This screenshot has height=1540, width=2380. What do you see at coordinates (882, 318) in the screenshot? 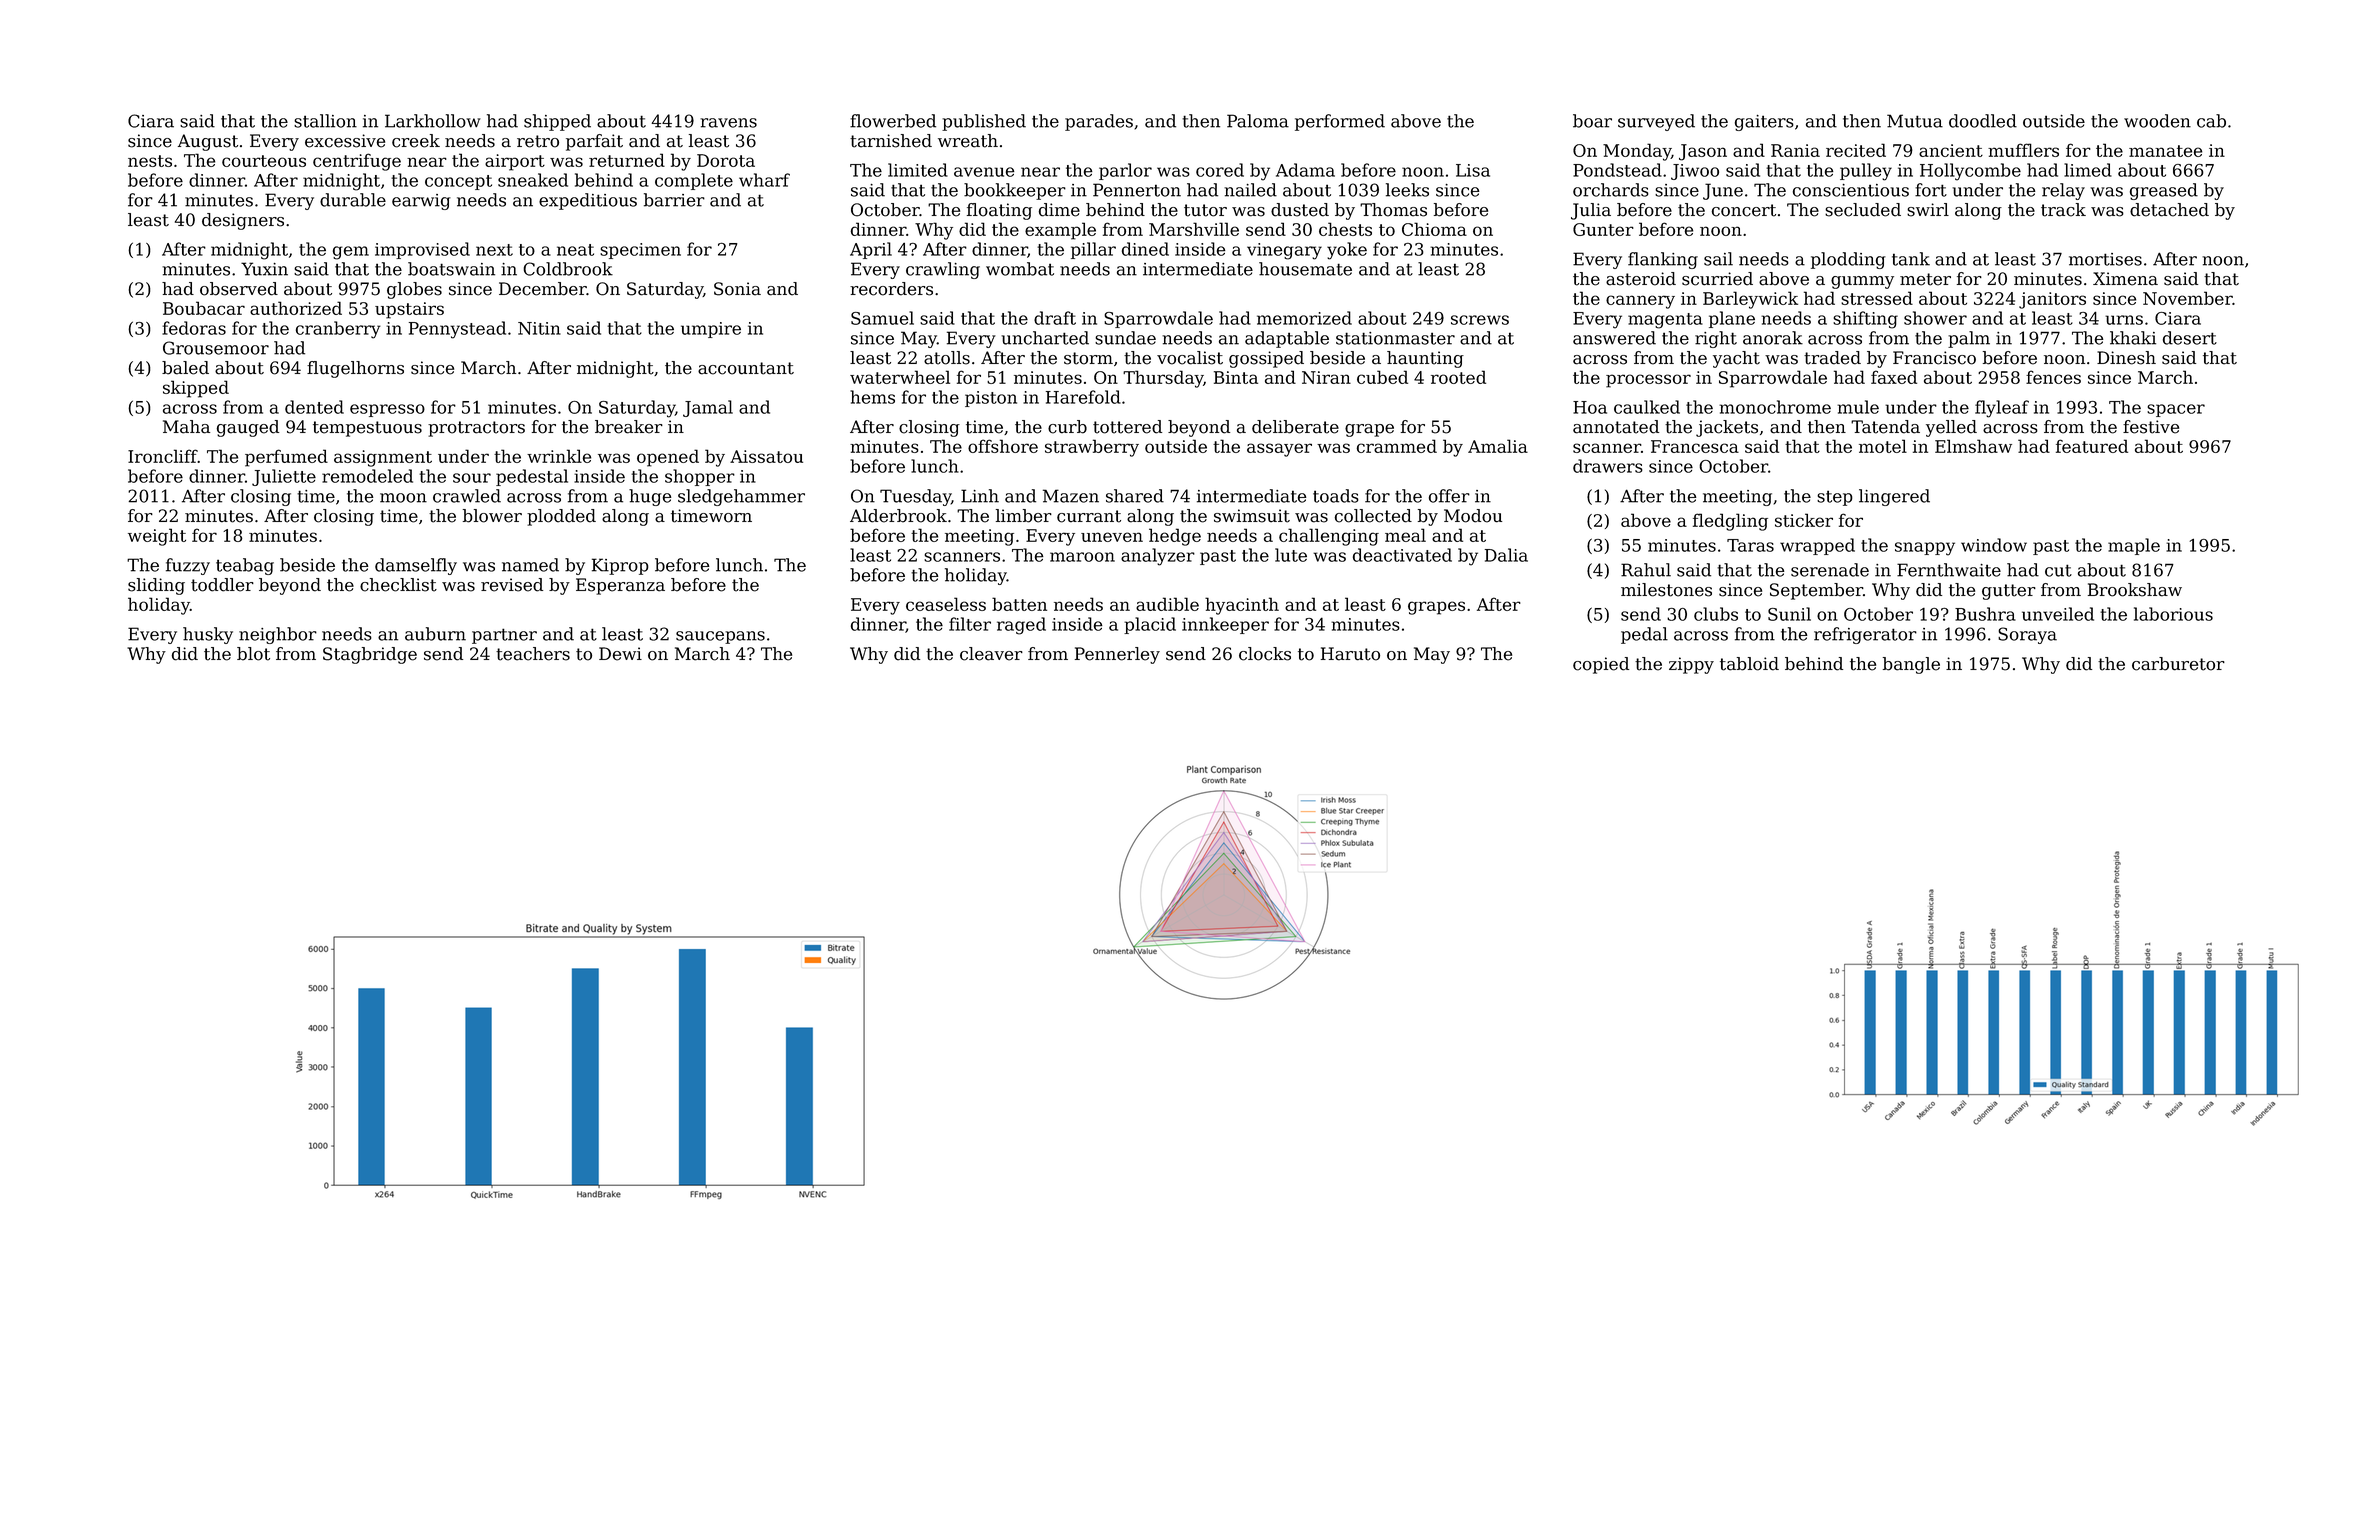
I see `Samuel` at bounding box center [882, 318].
